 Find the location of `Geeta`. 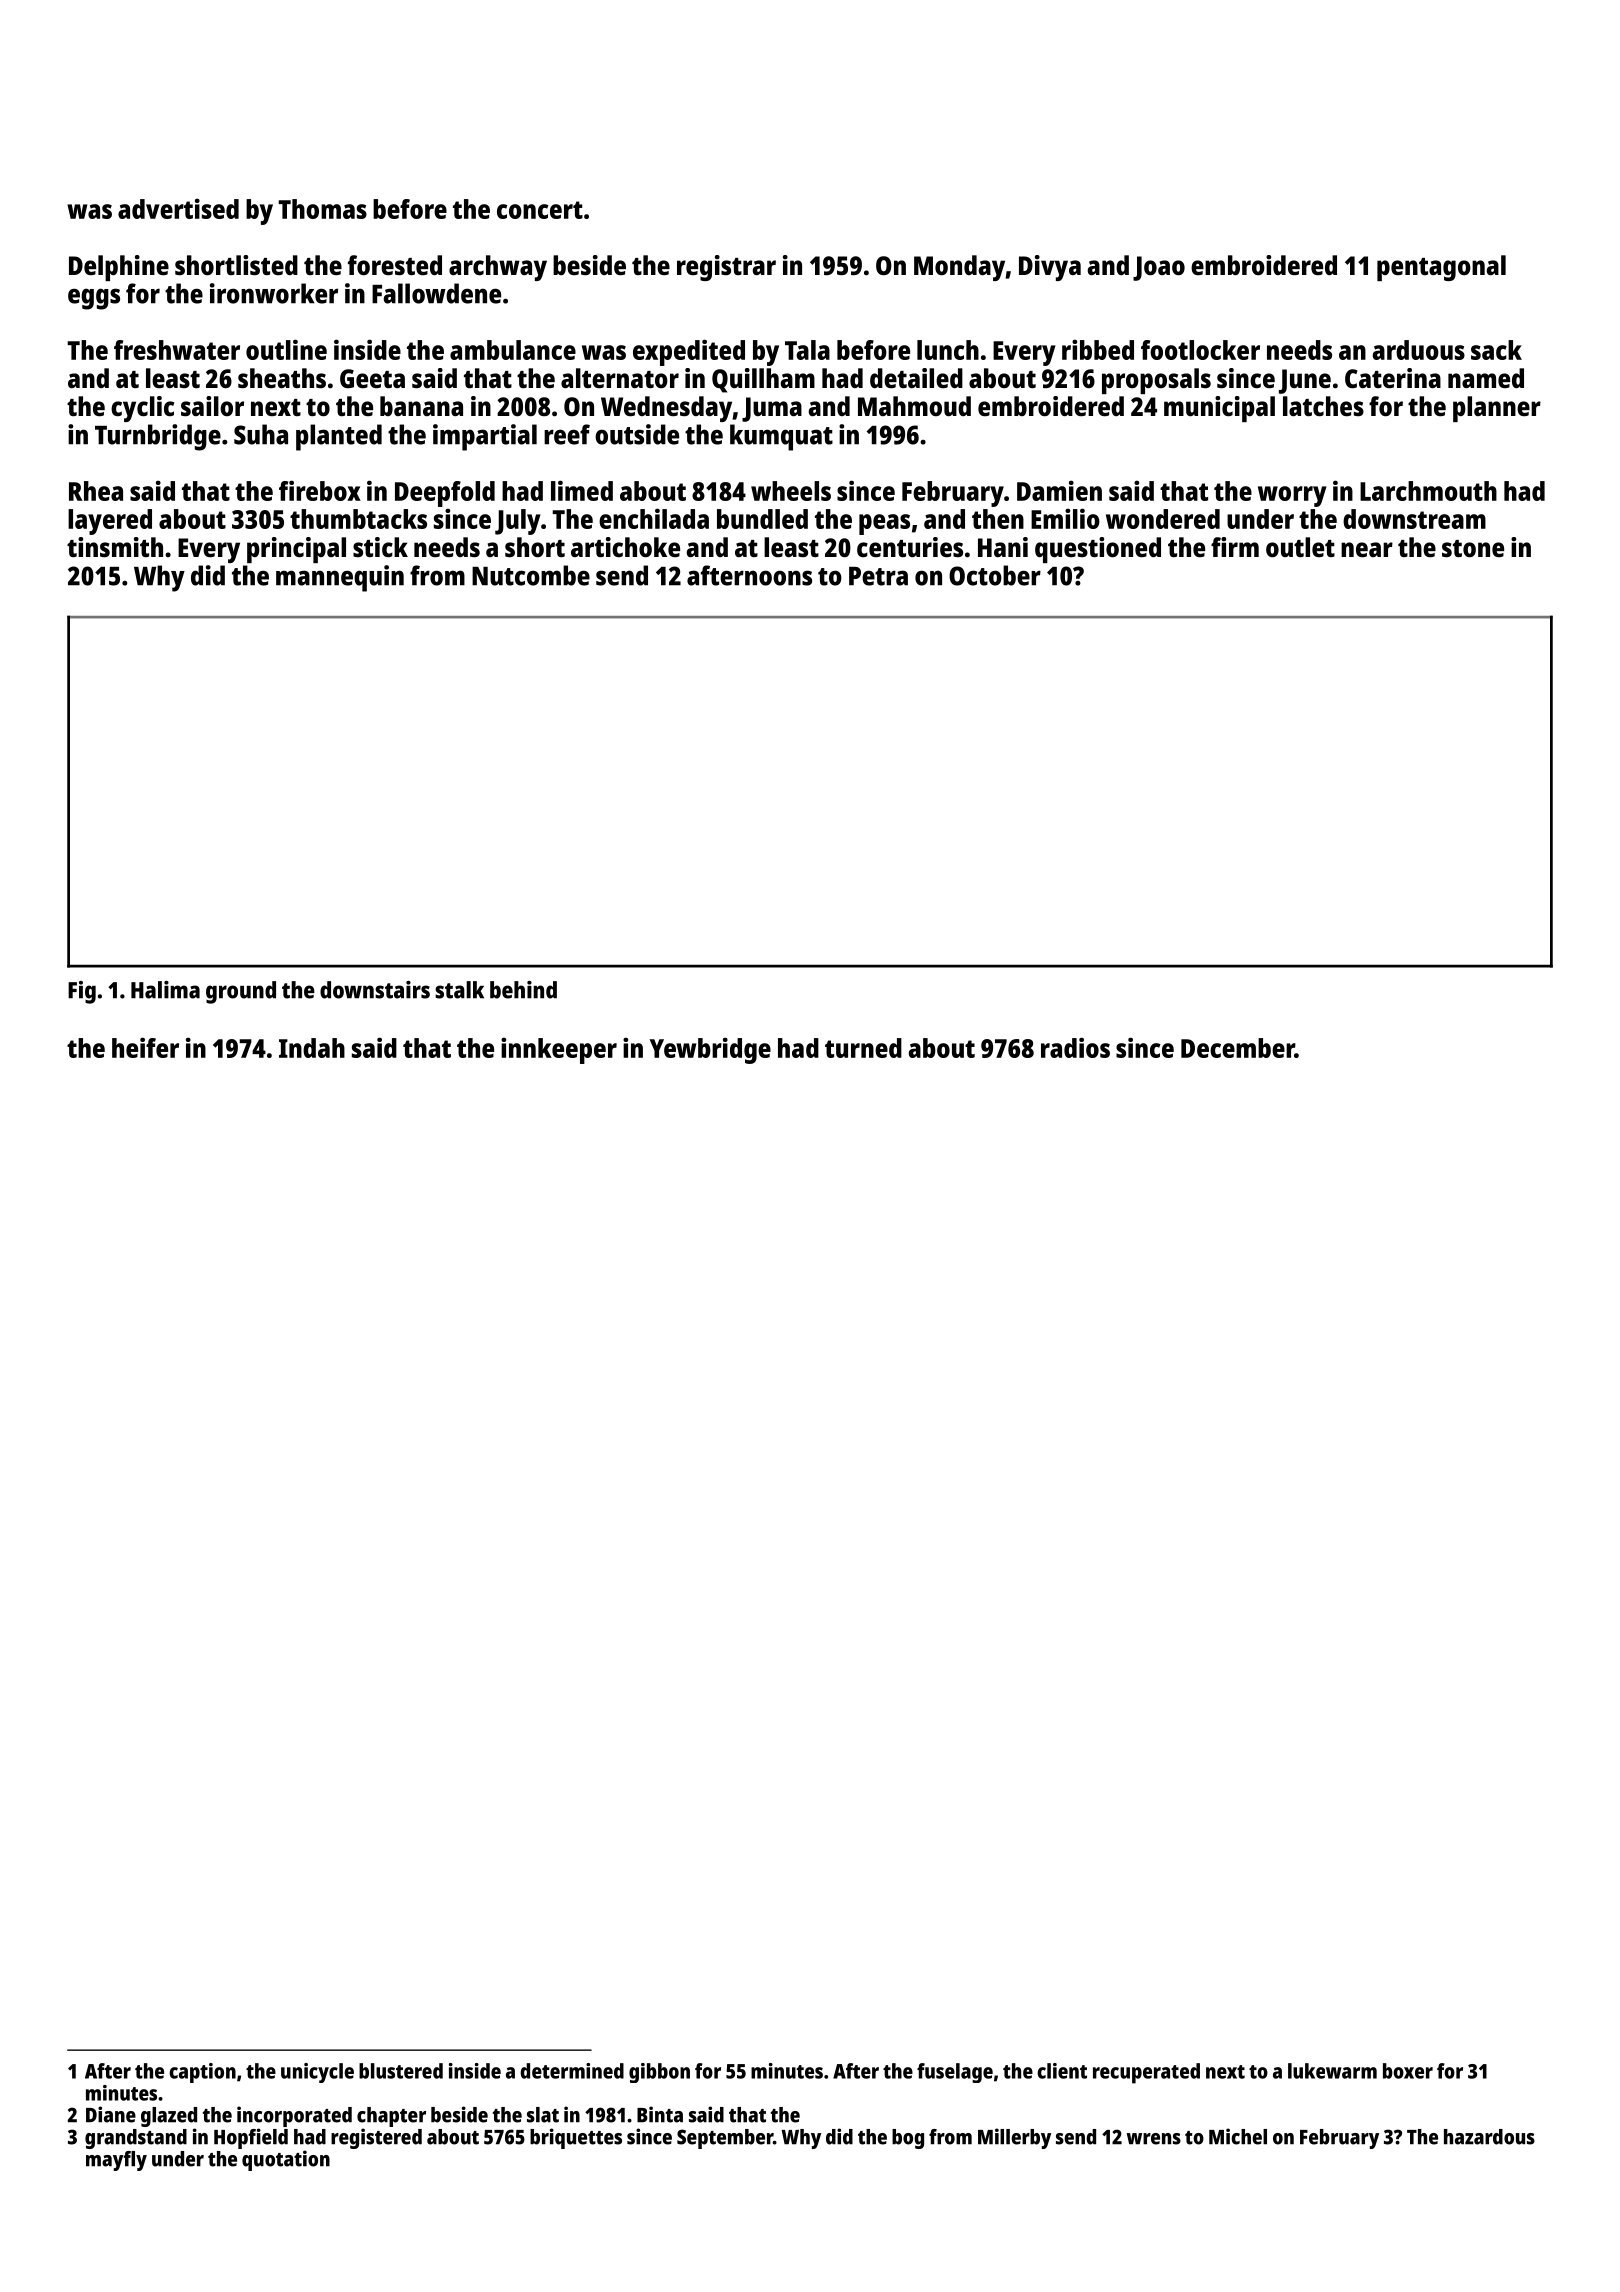

Geeta is located at coordinates (372, 379).
